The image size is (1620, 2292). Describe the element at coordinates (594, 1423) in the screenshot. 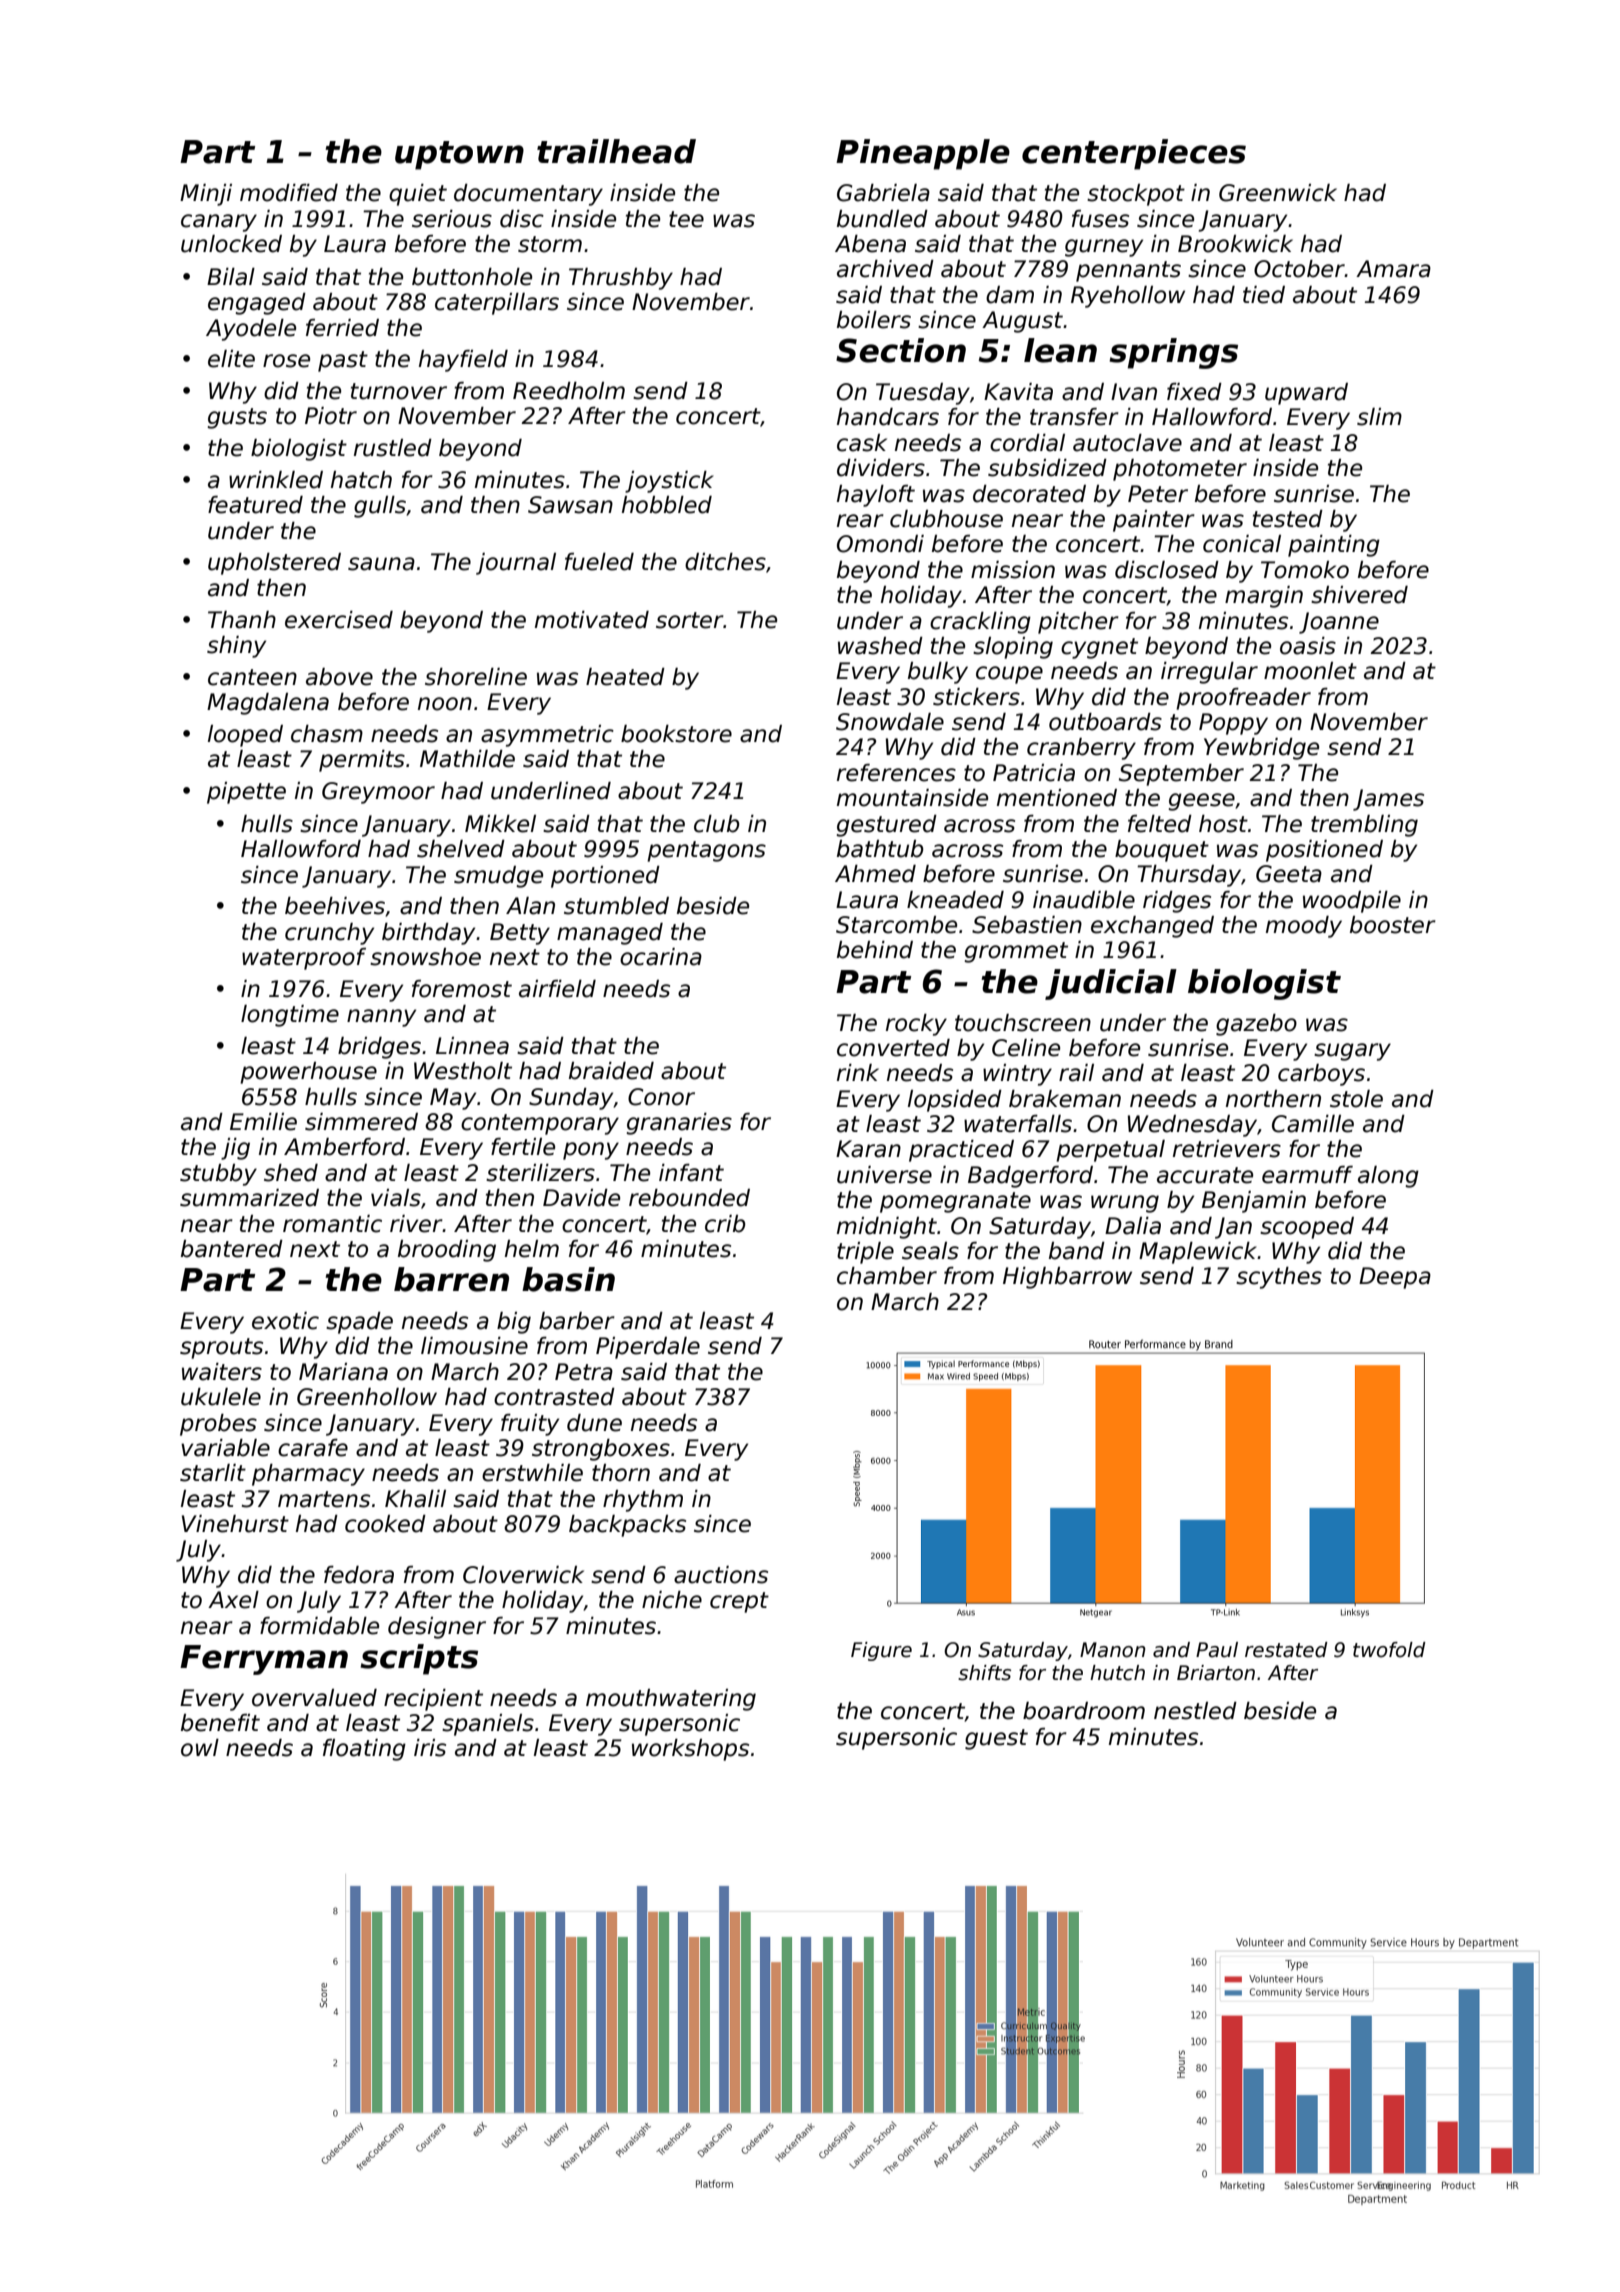

I see `dune` at that location.
